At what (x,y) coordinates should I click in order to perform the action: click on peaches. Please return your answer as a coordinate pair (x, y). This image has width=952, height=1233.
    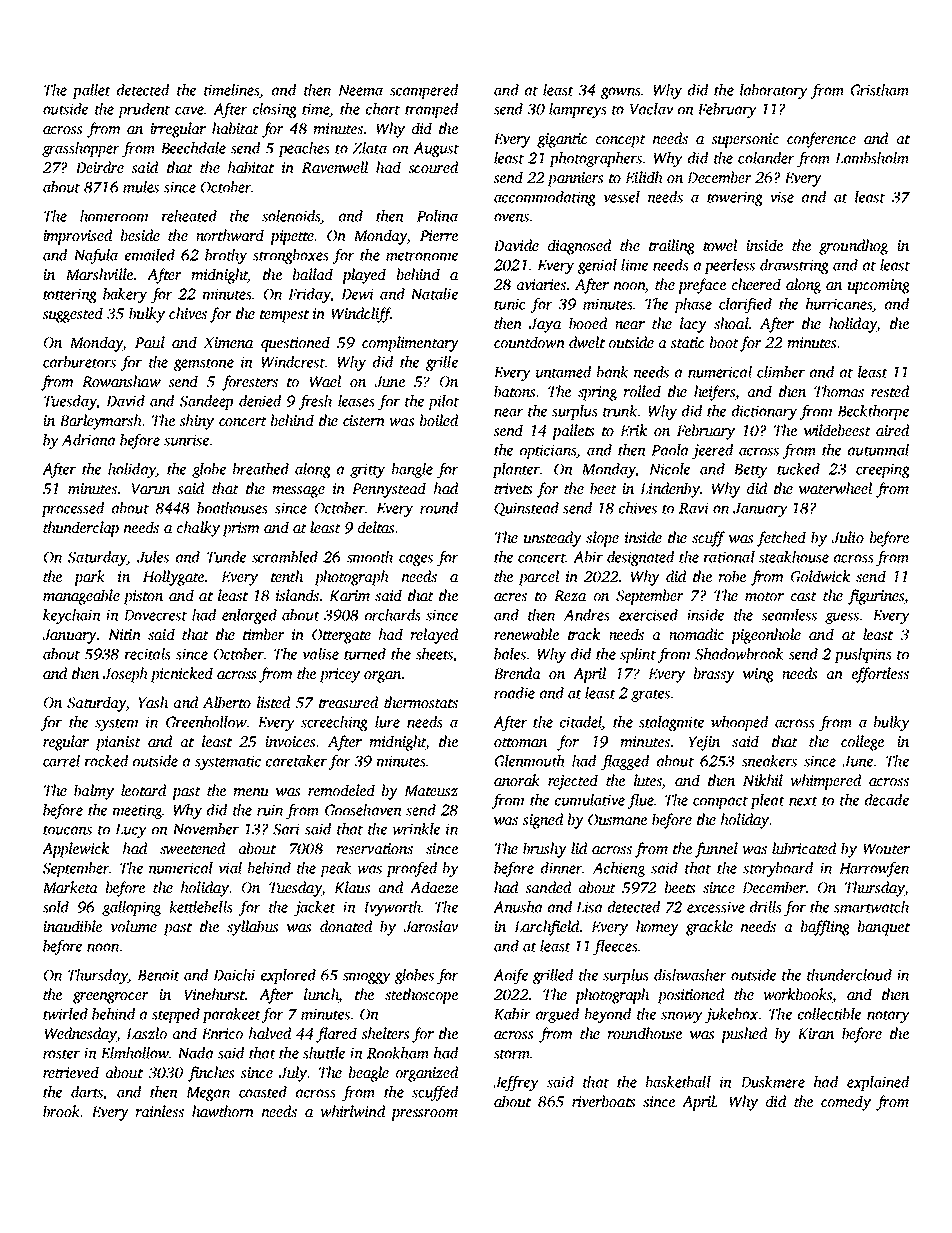
    Looking at the image, I should click on (304, 149).
